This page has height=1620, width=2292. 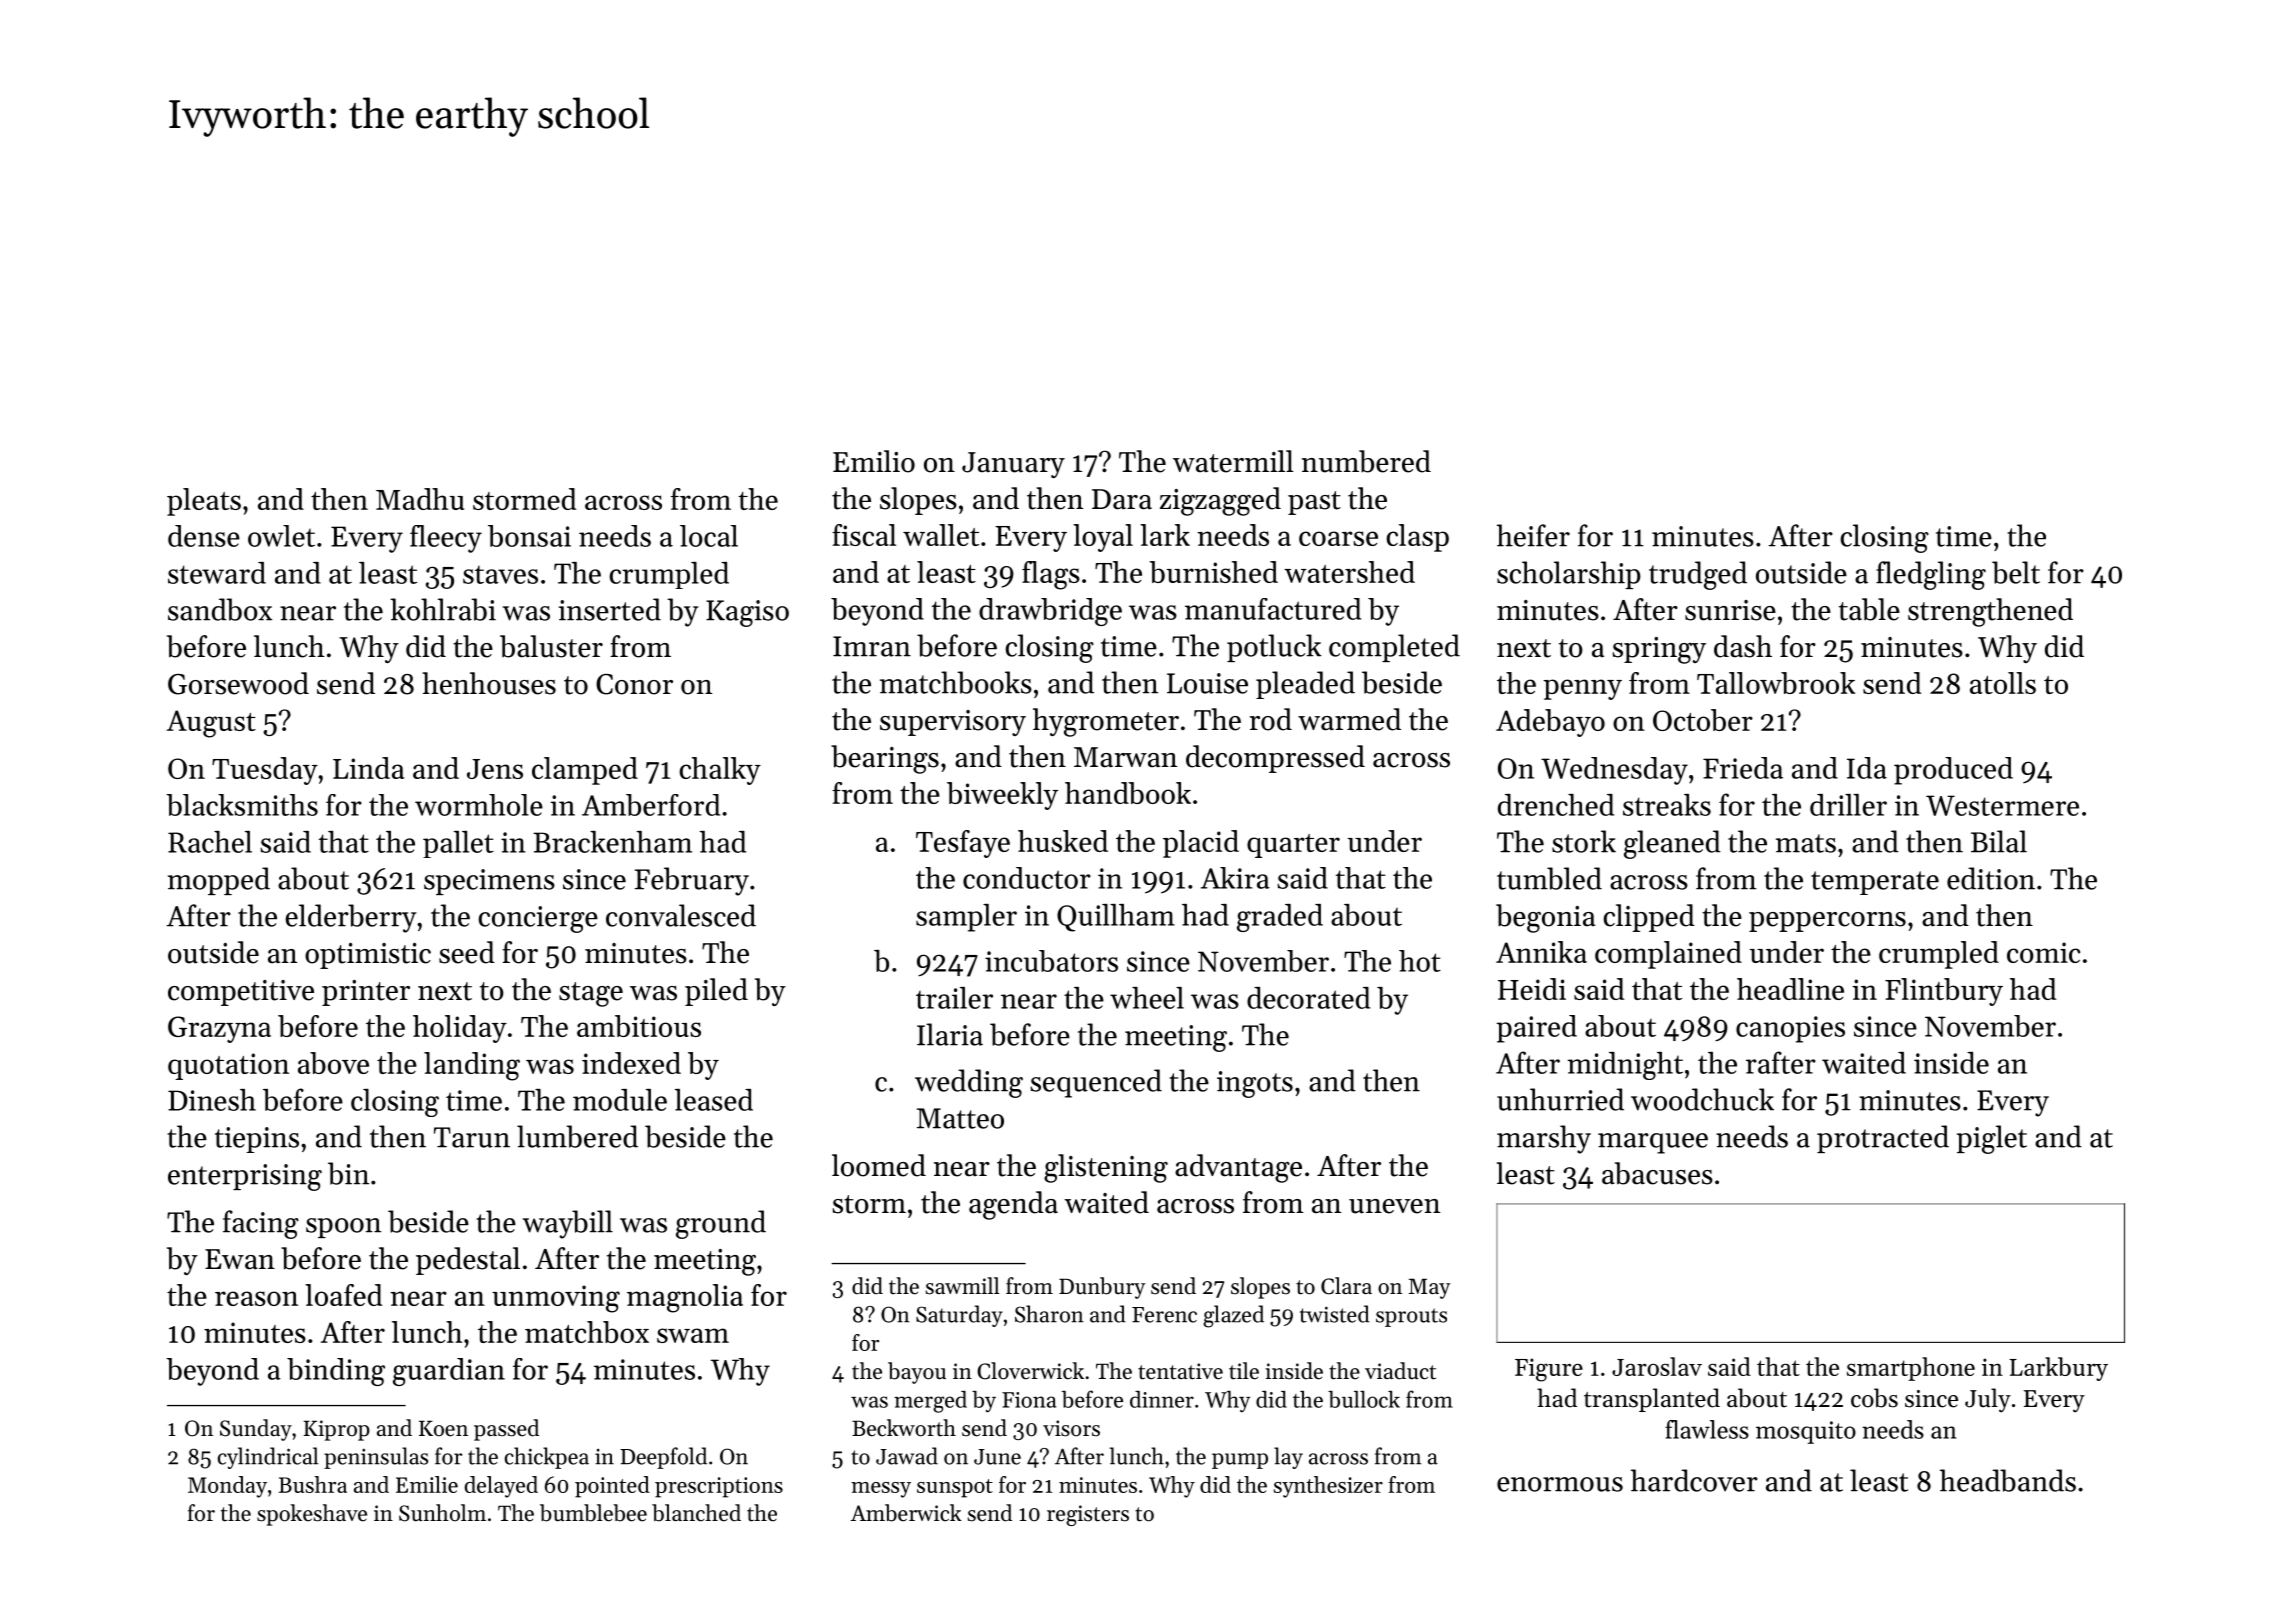 What do you see at coordinates (864, 535) in the page?
I see `fiscal` at bounding box center [864, 535].
